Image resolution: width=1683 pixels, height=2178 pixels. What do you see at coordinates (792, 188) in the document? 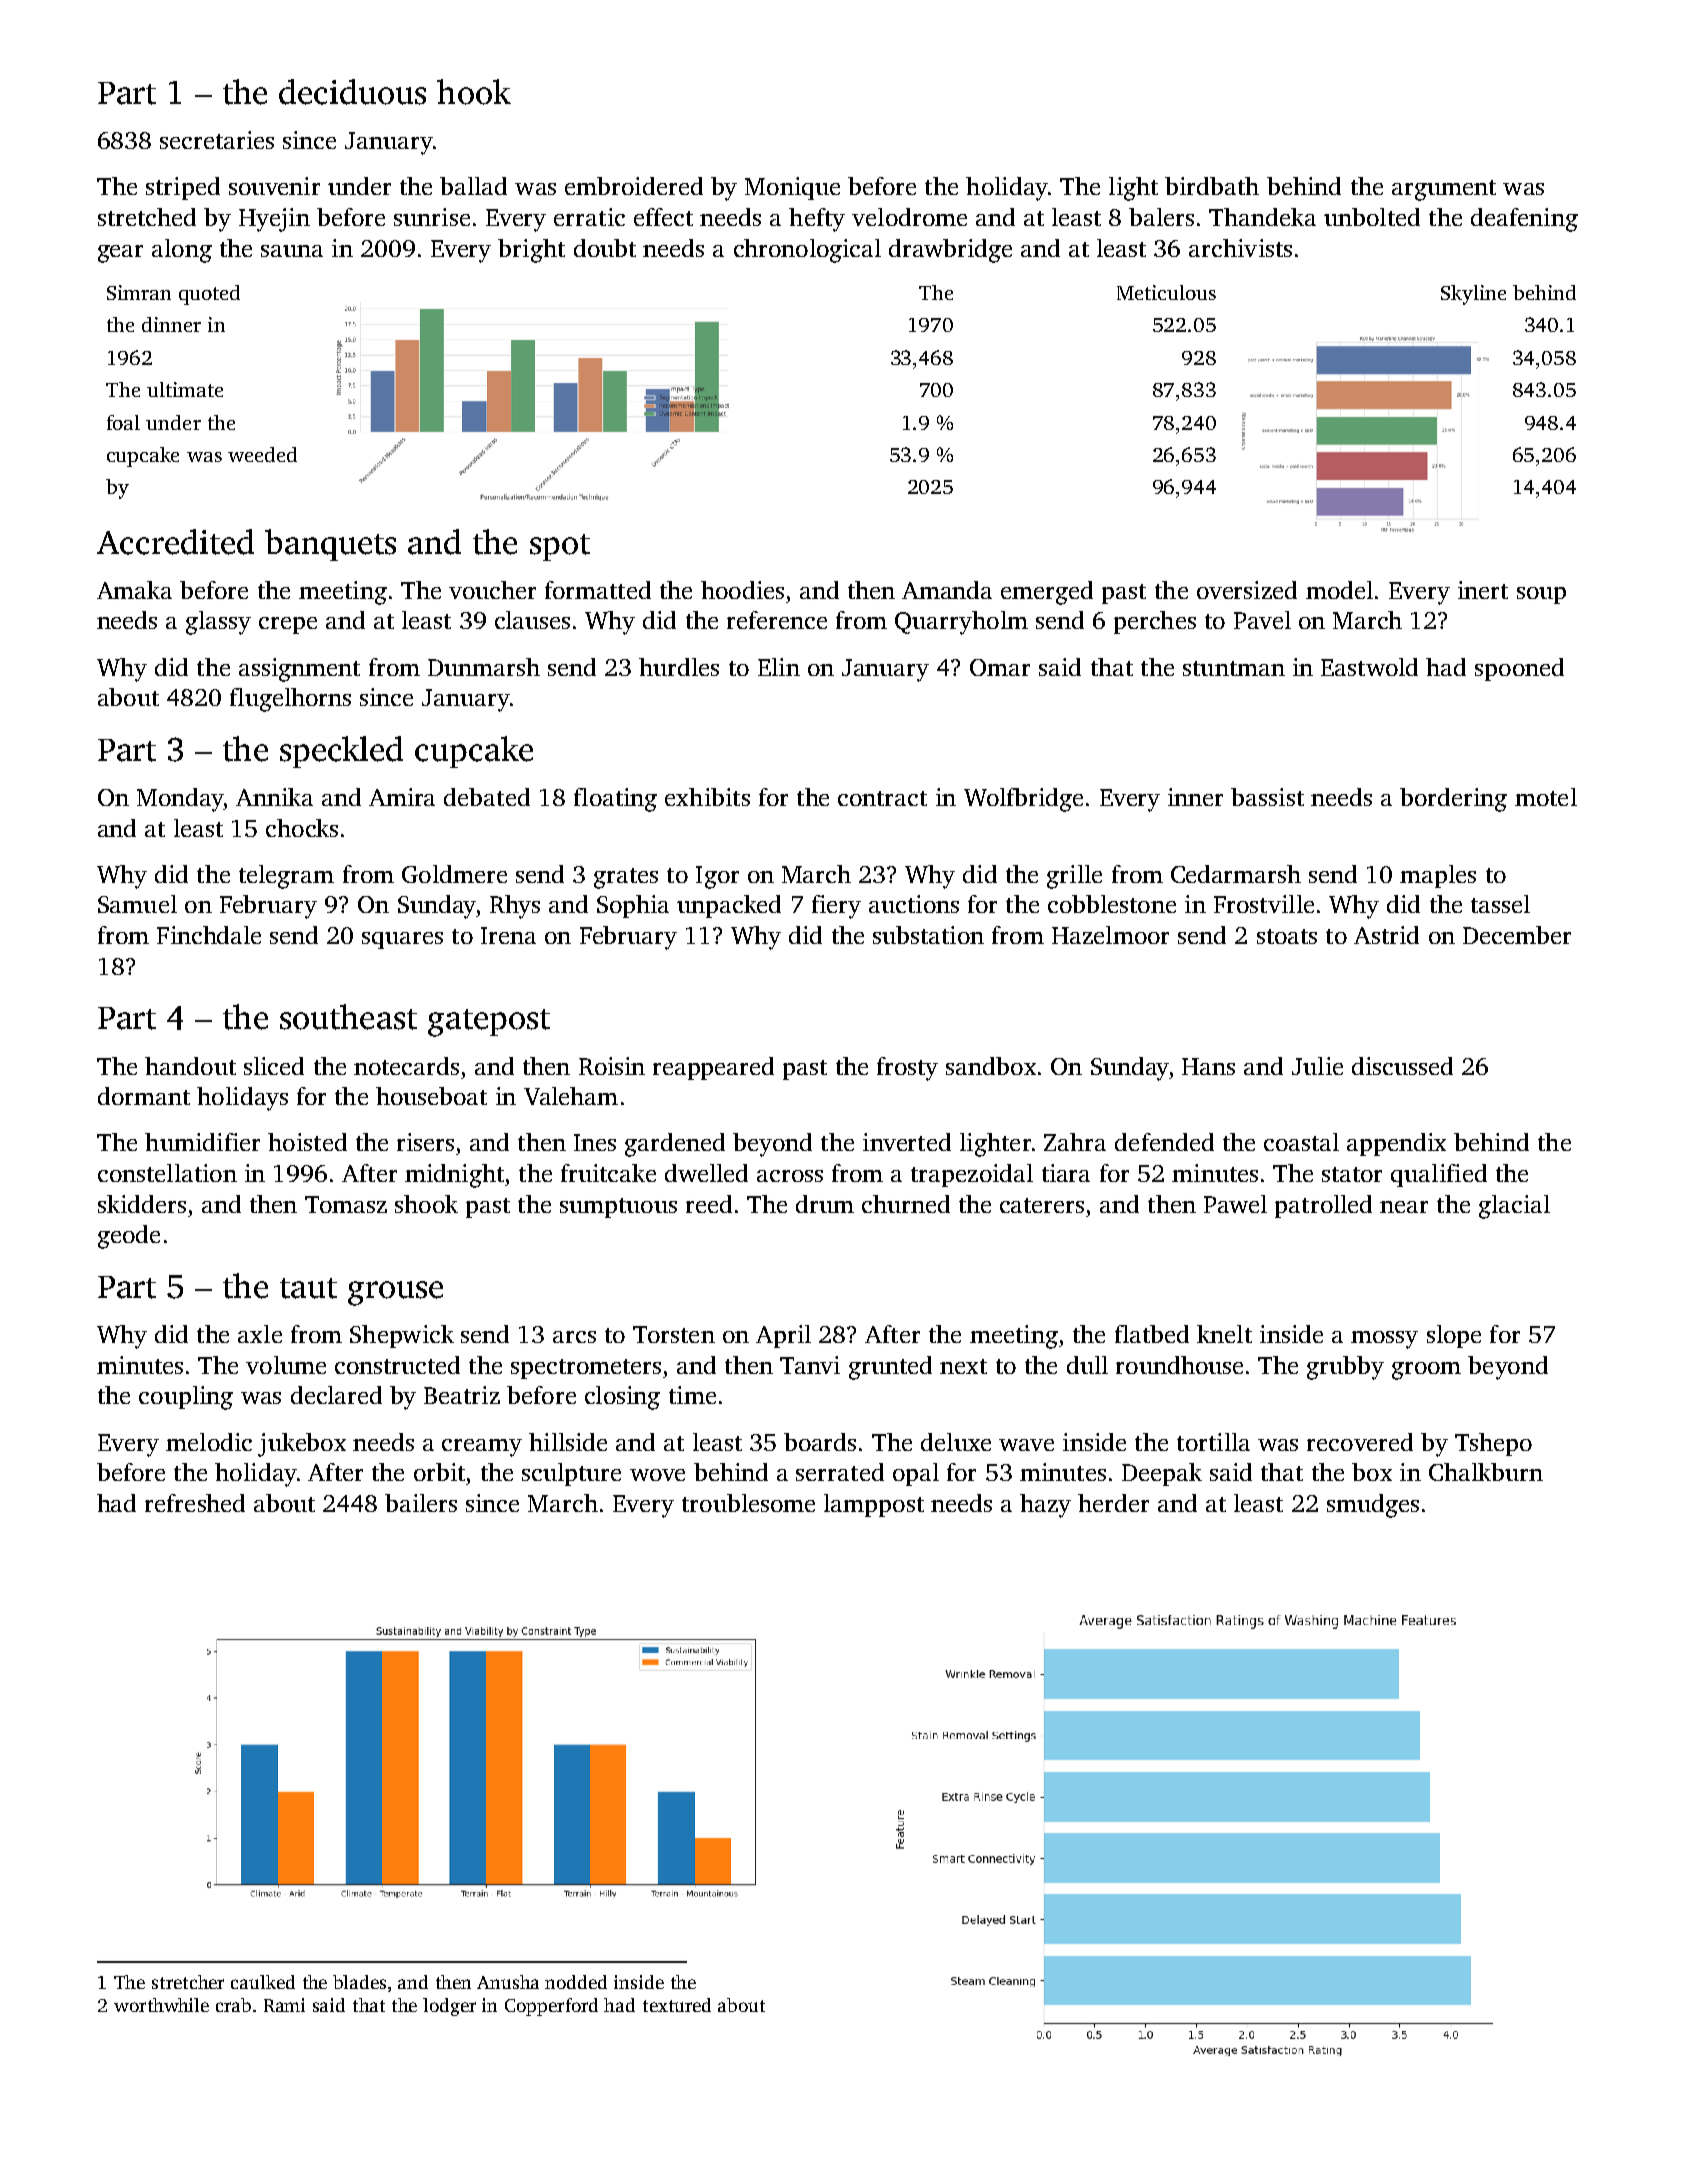
I see `Monique` at bounding box center [792, 188].
